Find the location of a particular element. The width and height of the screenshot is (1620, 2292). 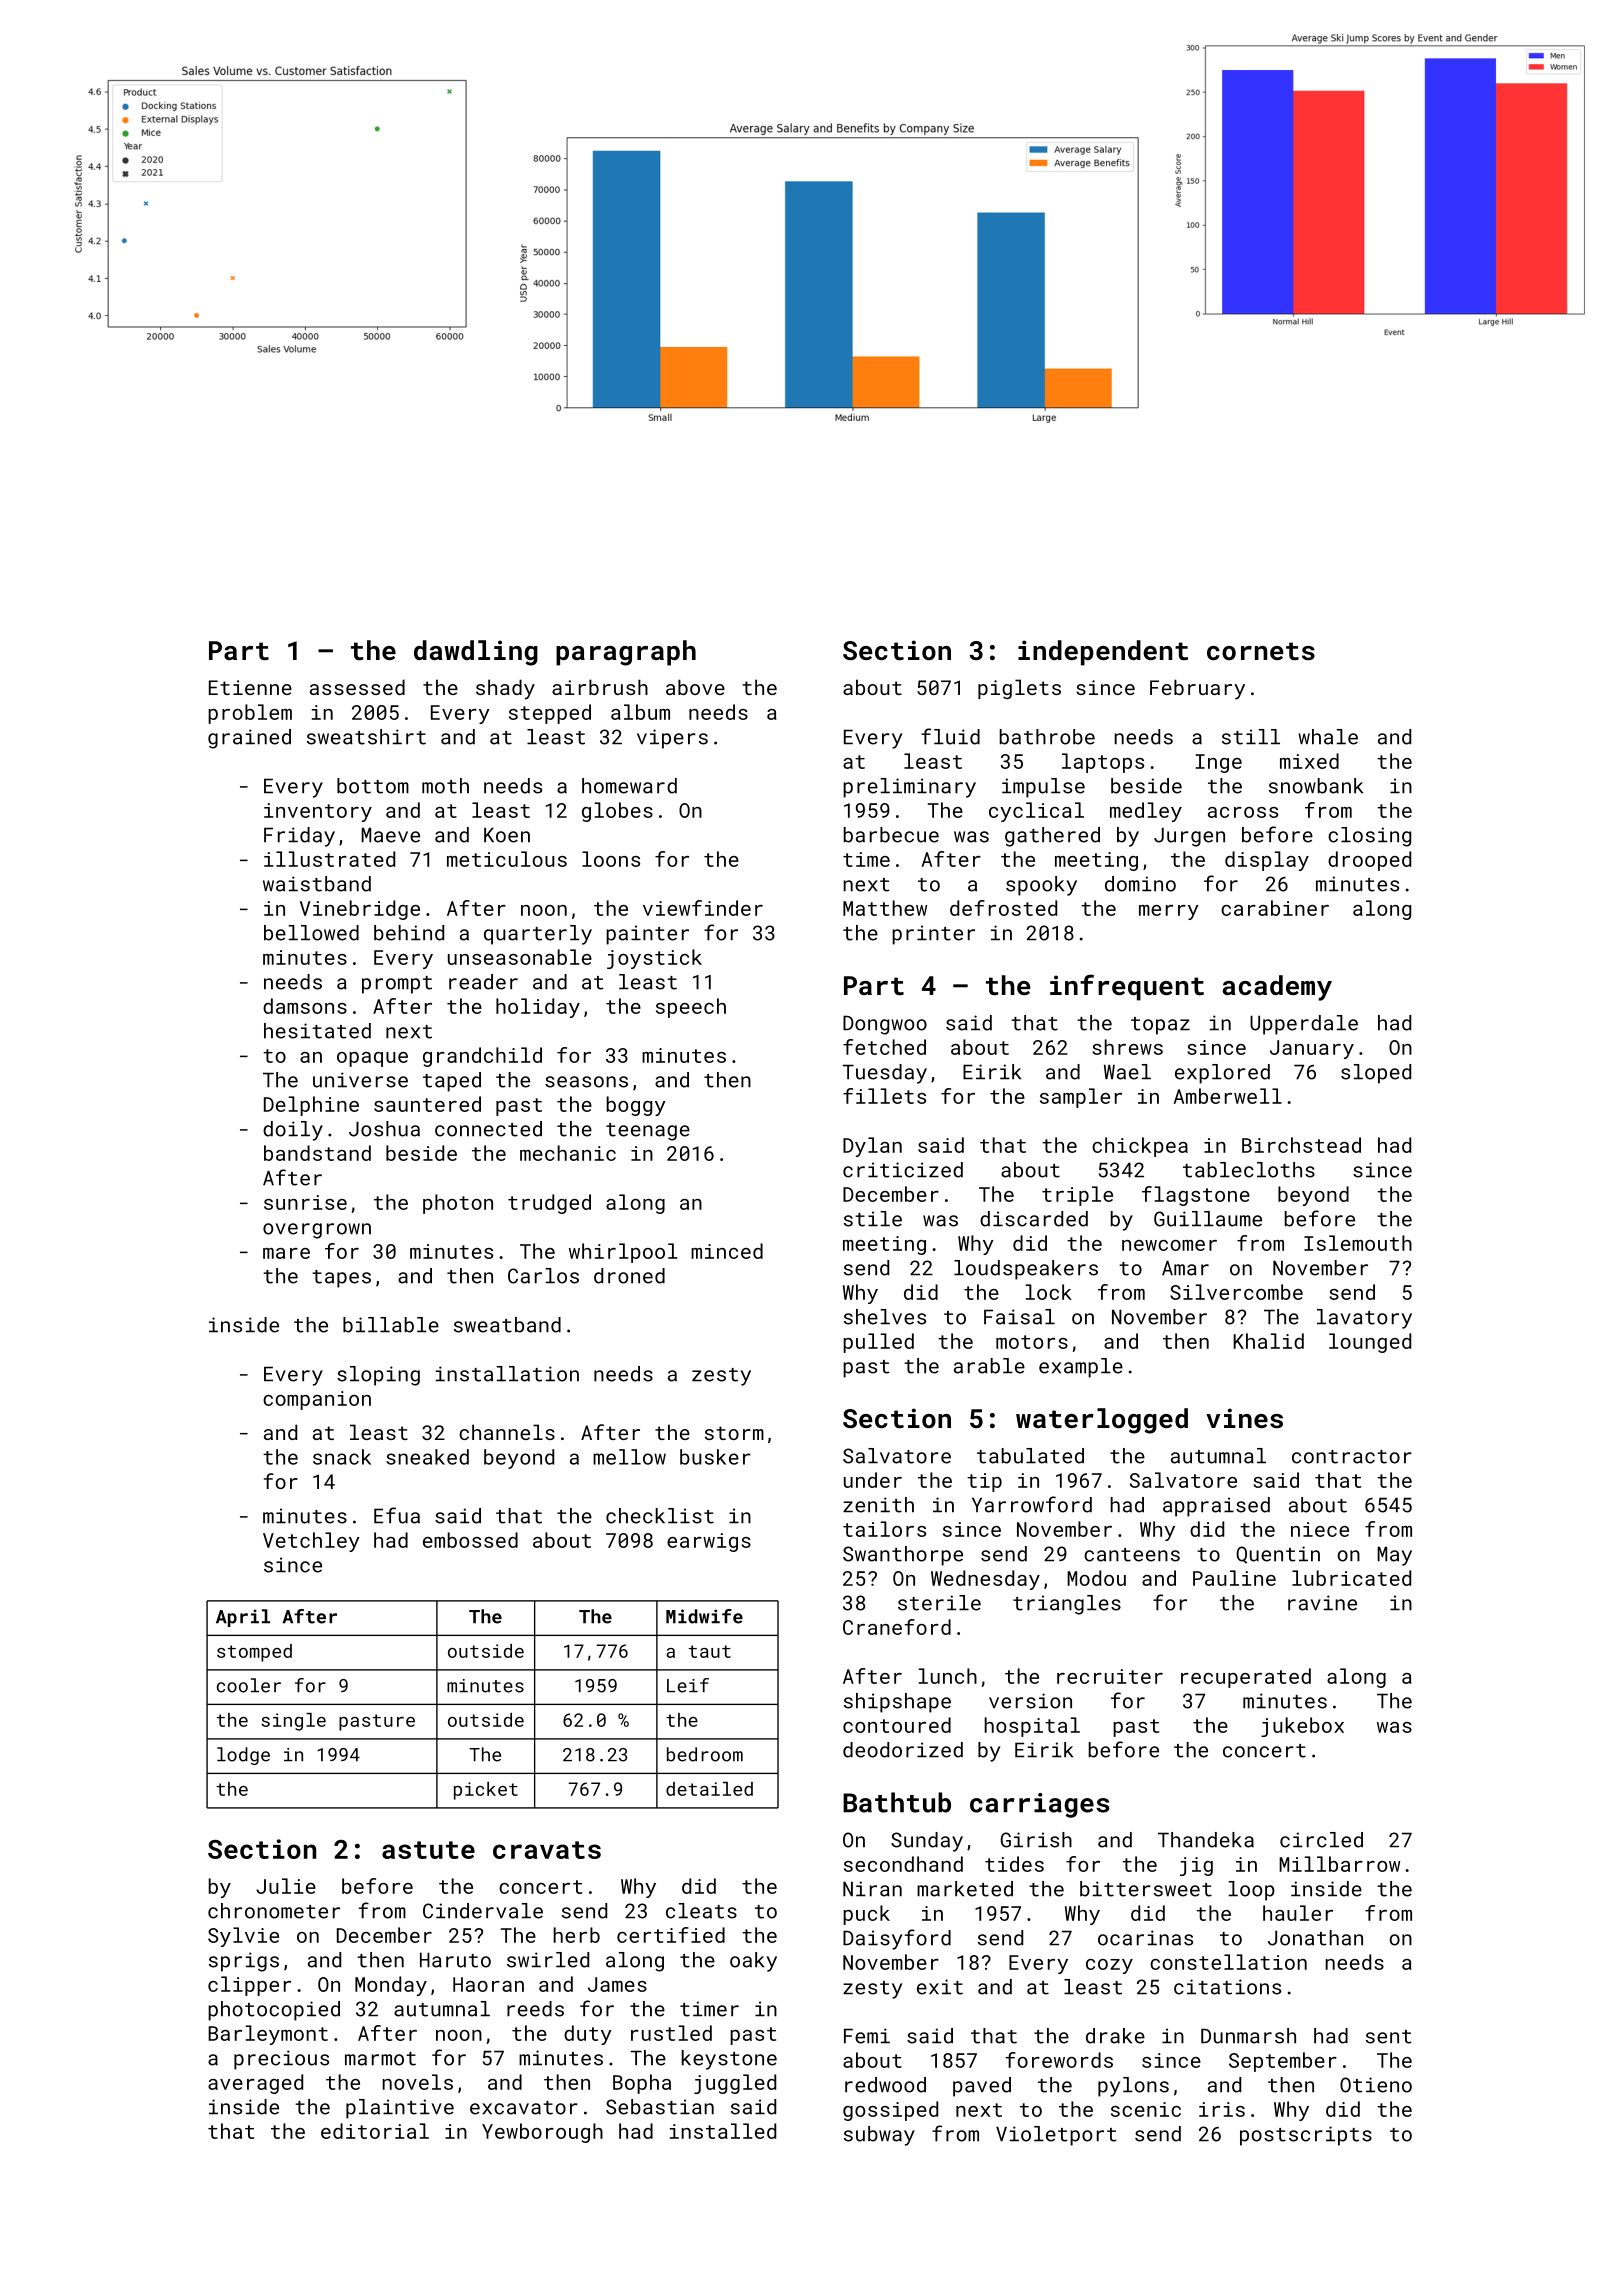

Efua is located at coordinates (397, 1515).
